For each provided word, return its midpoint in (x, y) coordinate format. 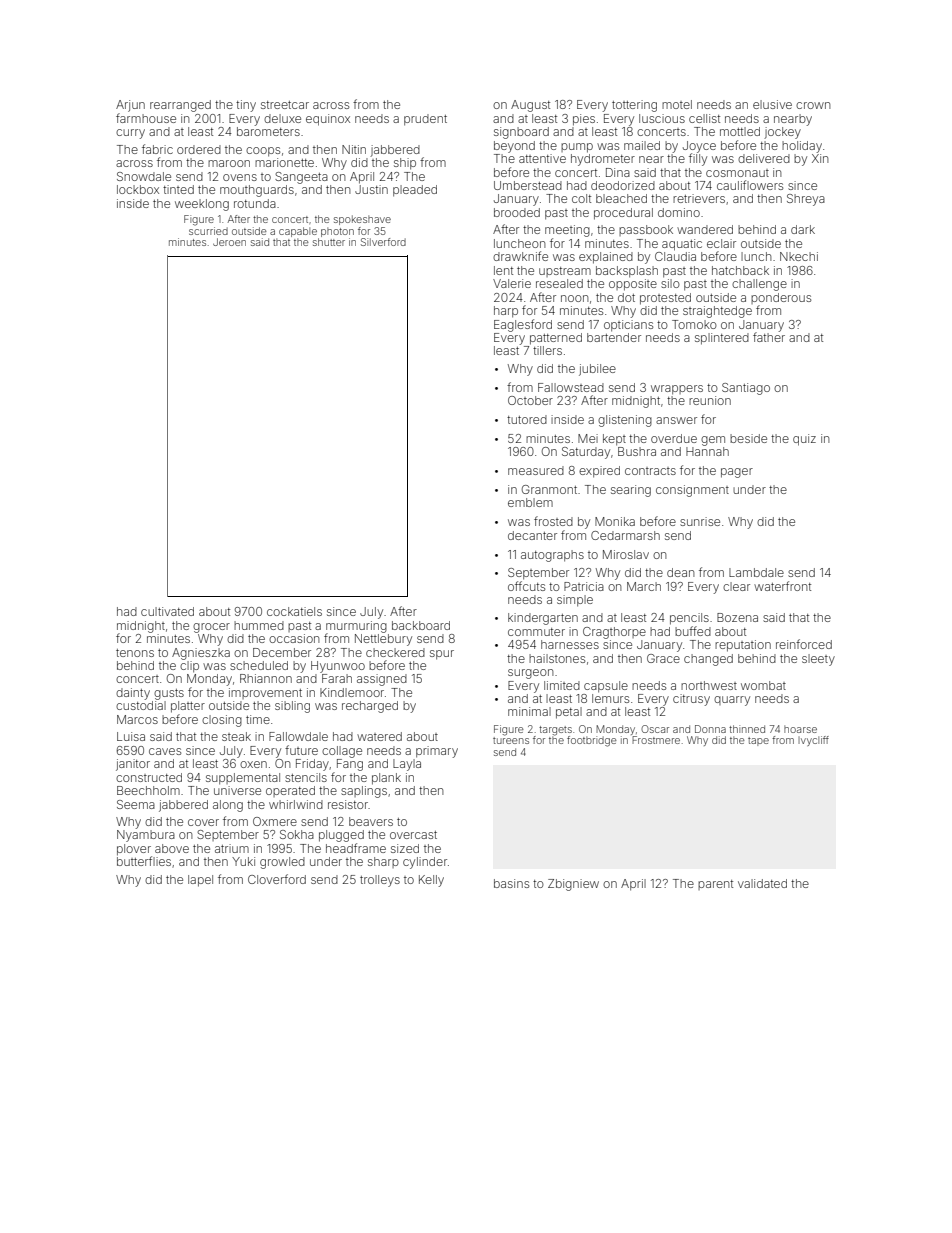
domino (679, 212)
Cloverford (277, 879)
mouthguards (257, 191)
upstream (565, 272)
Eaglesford (523, 325)
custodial (141, 705)
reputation (743, 646)
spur (442, 655)
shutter (329, 242)
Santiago (746, 389)
